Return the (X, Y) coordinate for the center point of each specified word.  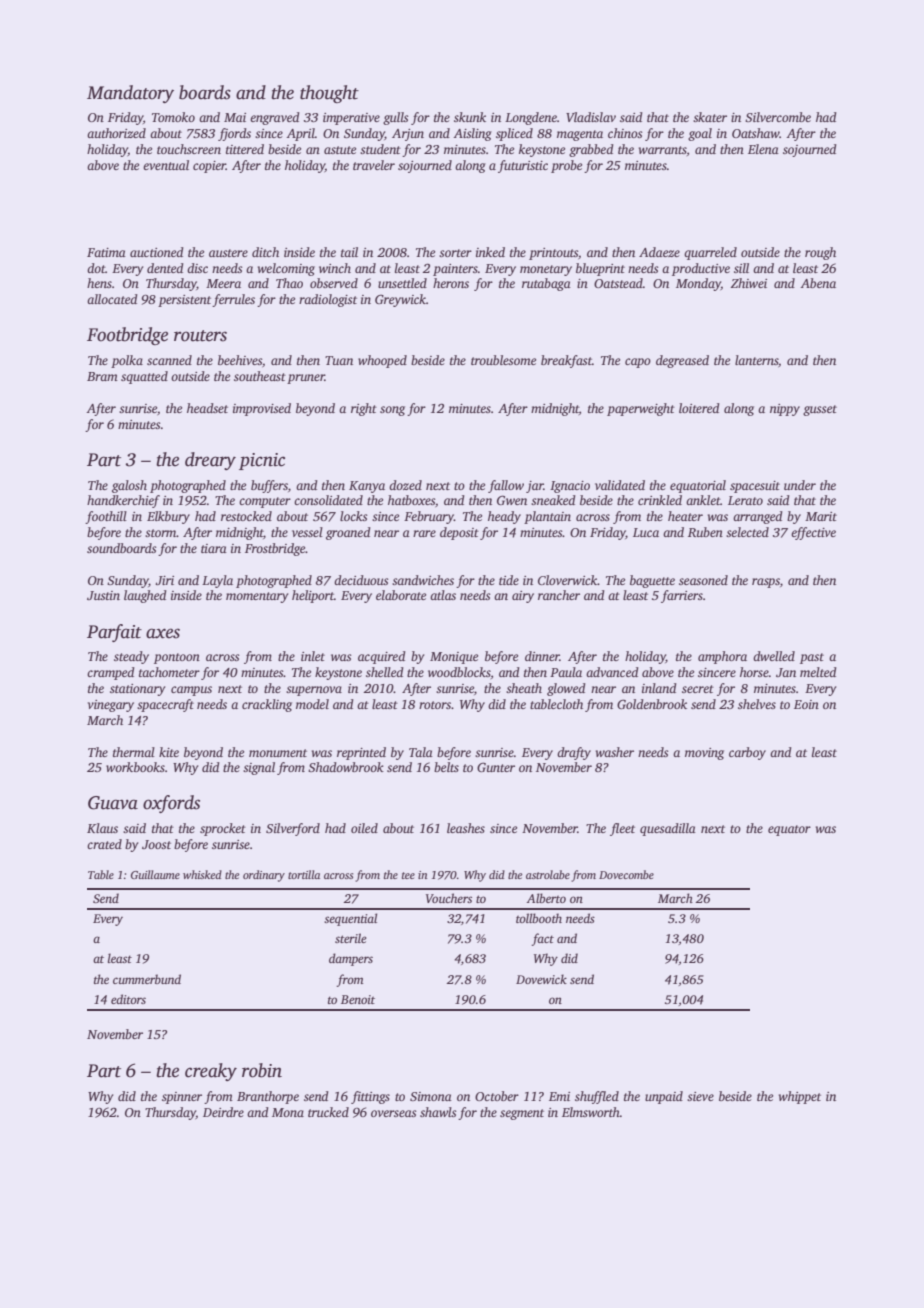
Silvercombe (778, 117)
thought (329, 94)
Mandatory (130, 94)
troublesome (503, 360)
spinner (182, 1098)
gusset (820, 410)
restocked (246, 516)
